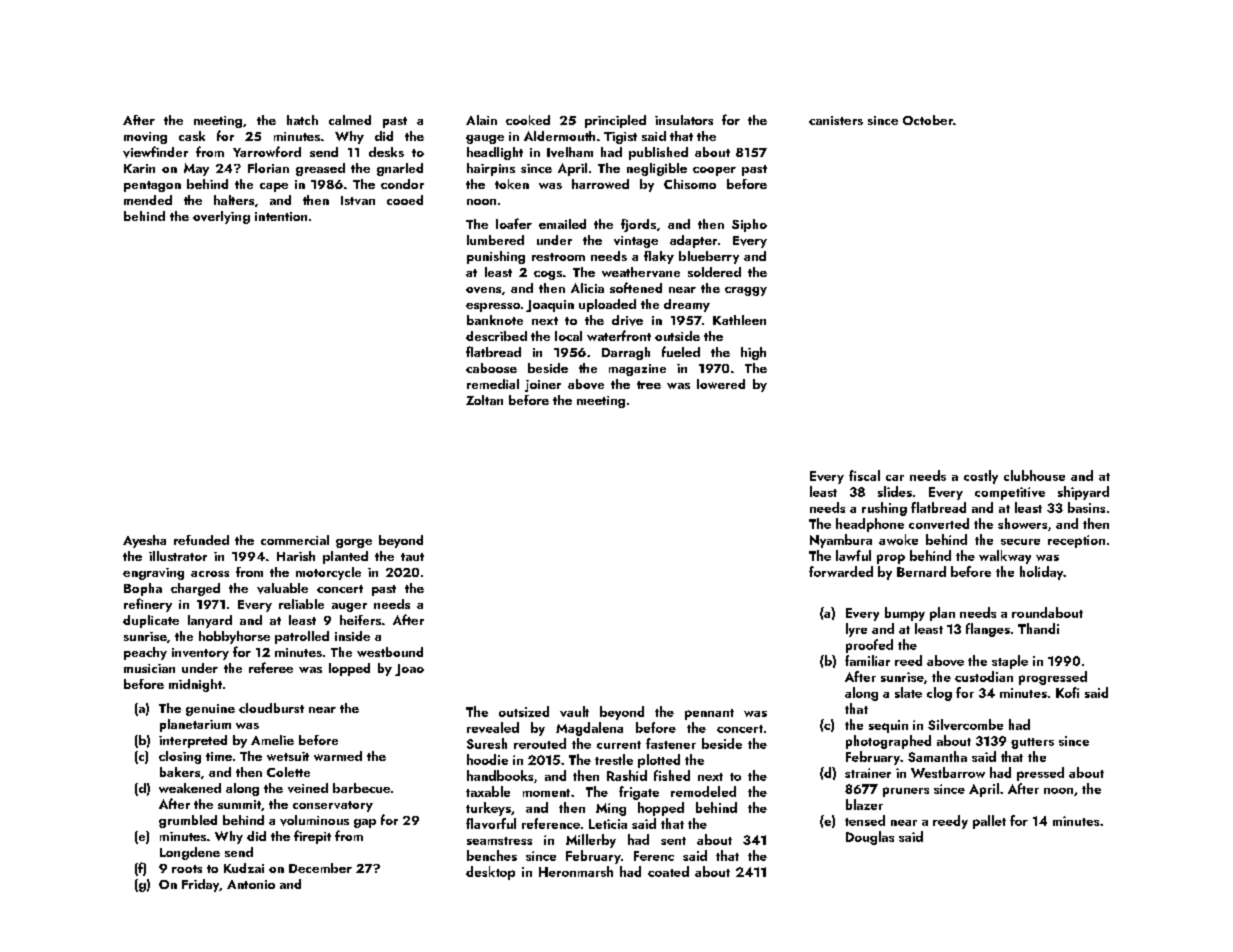  What do you see at coordinates (921, 571) in the document?
I see `Bernard` at bounding box center [921, 571].
